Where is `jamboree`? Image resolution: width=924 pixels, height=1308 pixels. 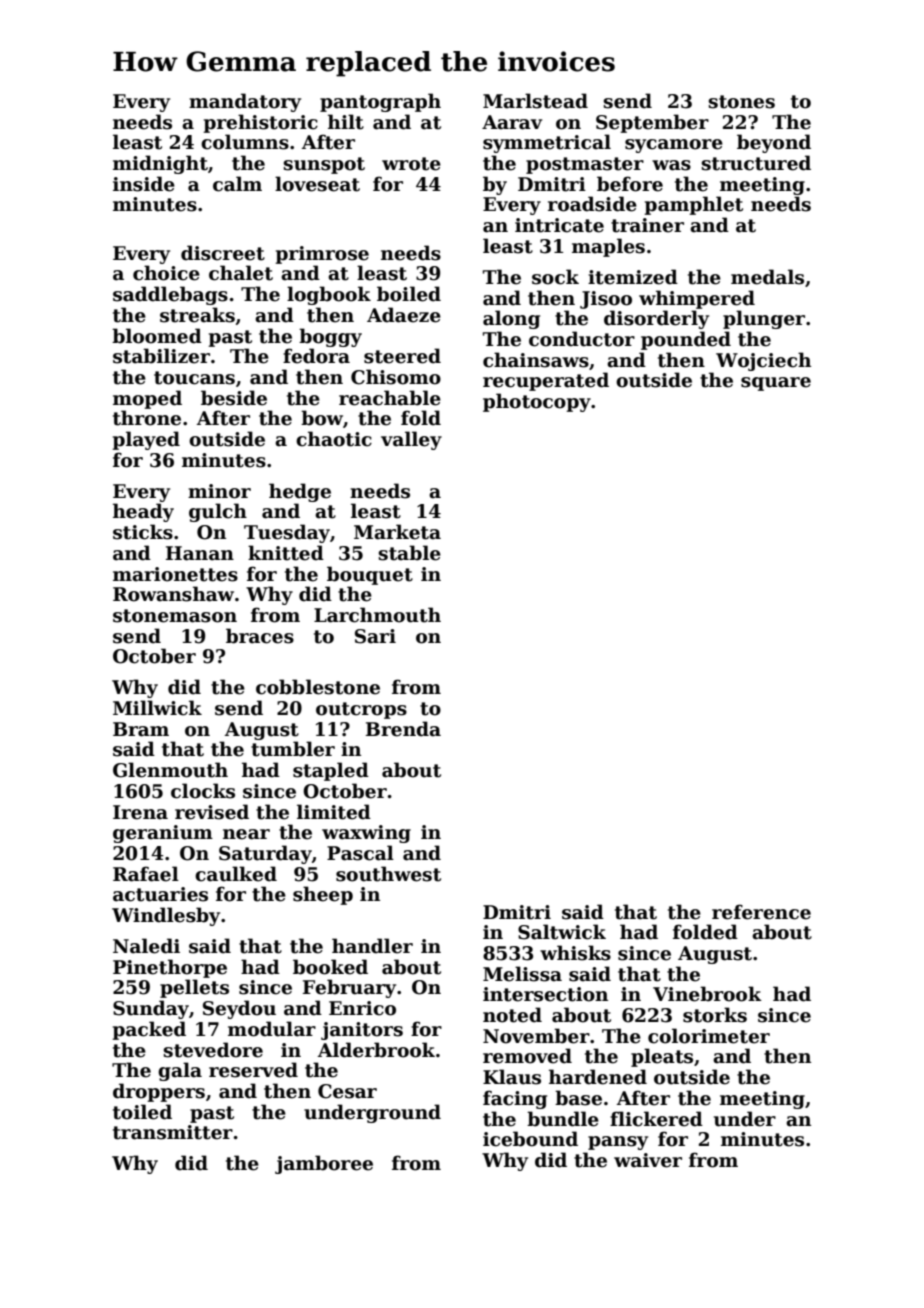 jamboree is located at coordinates (324, 1164).
